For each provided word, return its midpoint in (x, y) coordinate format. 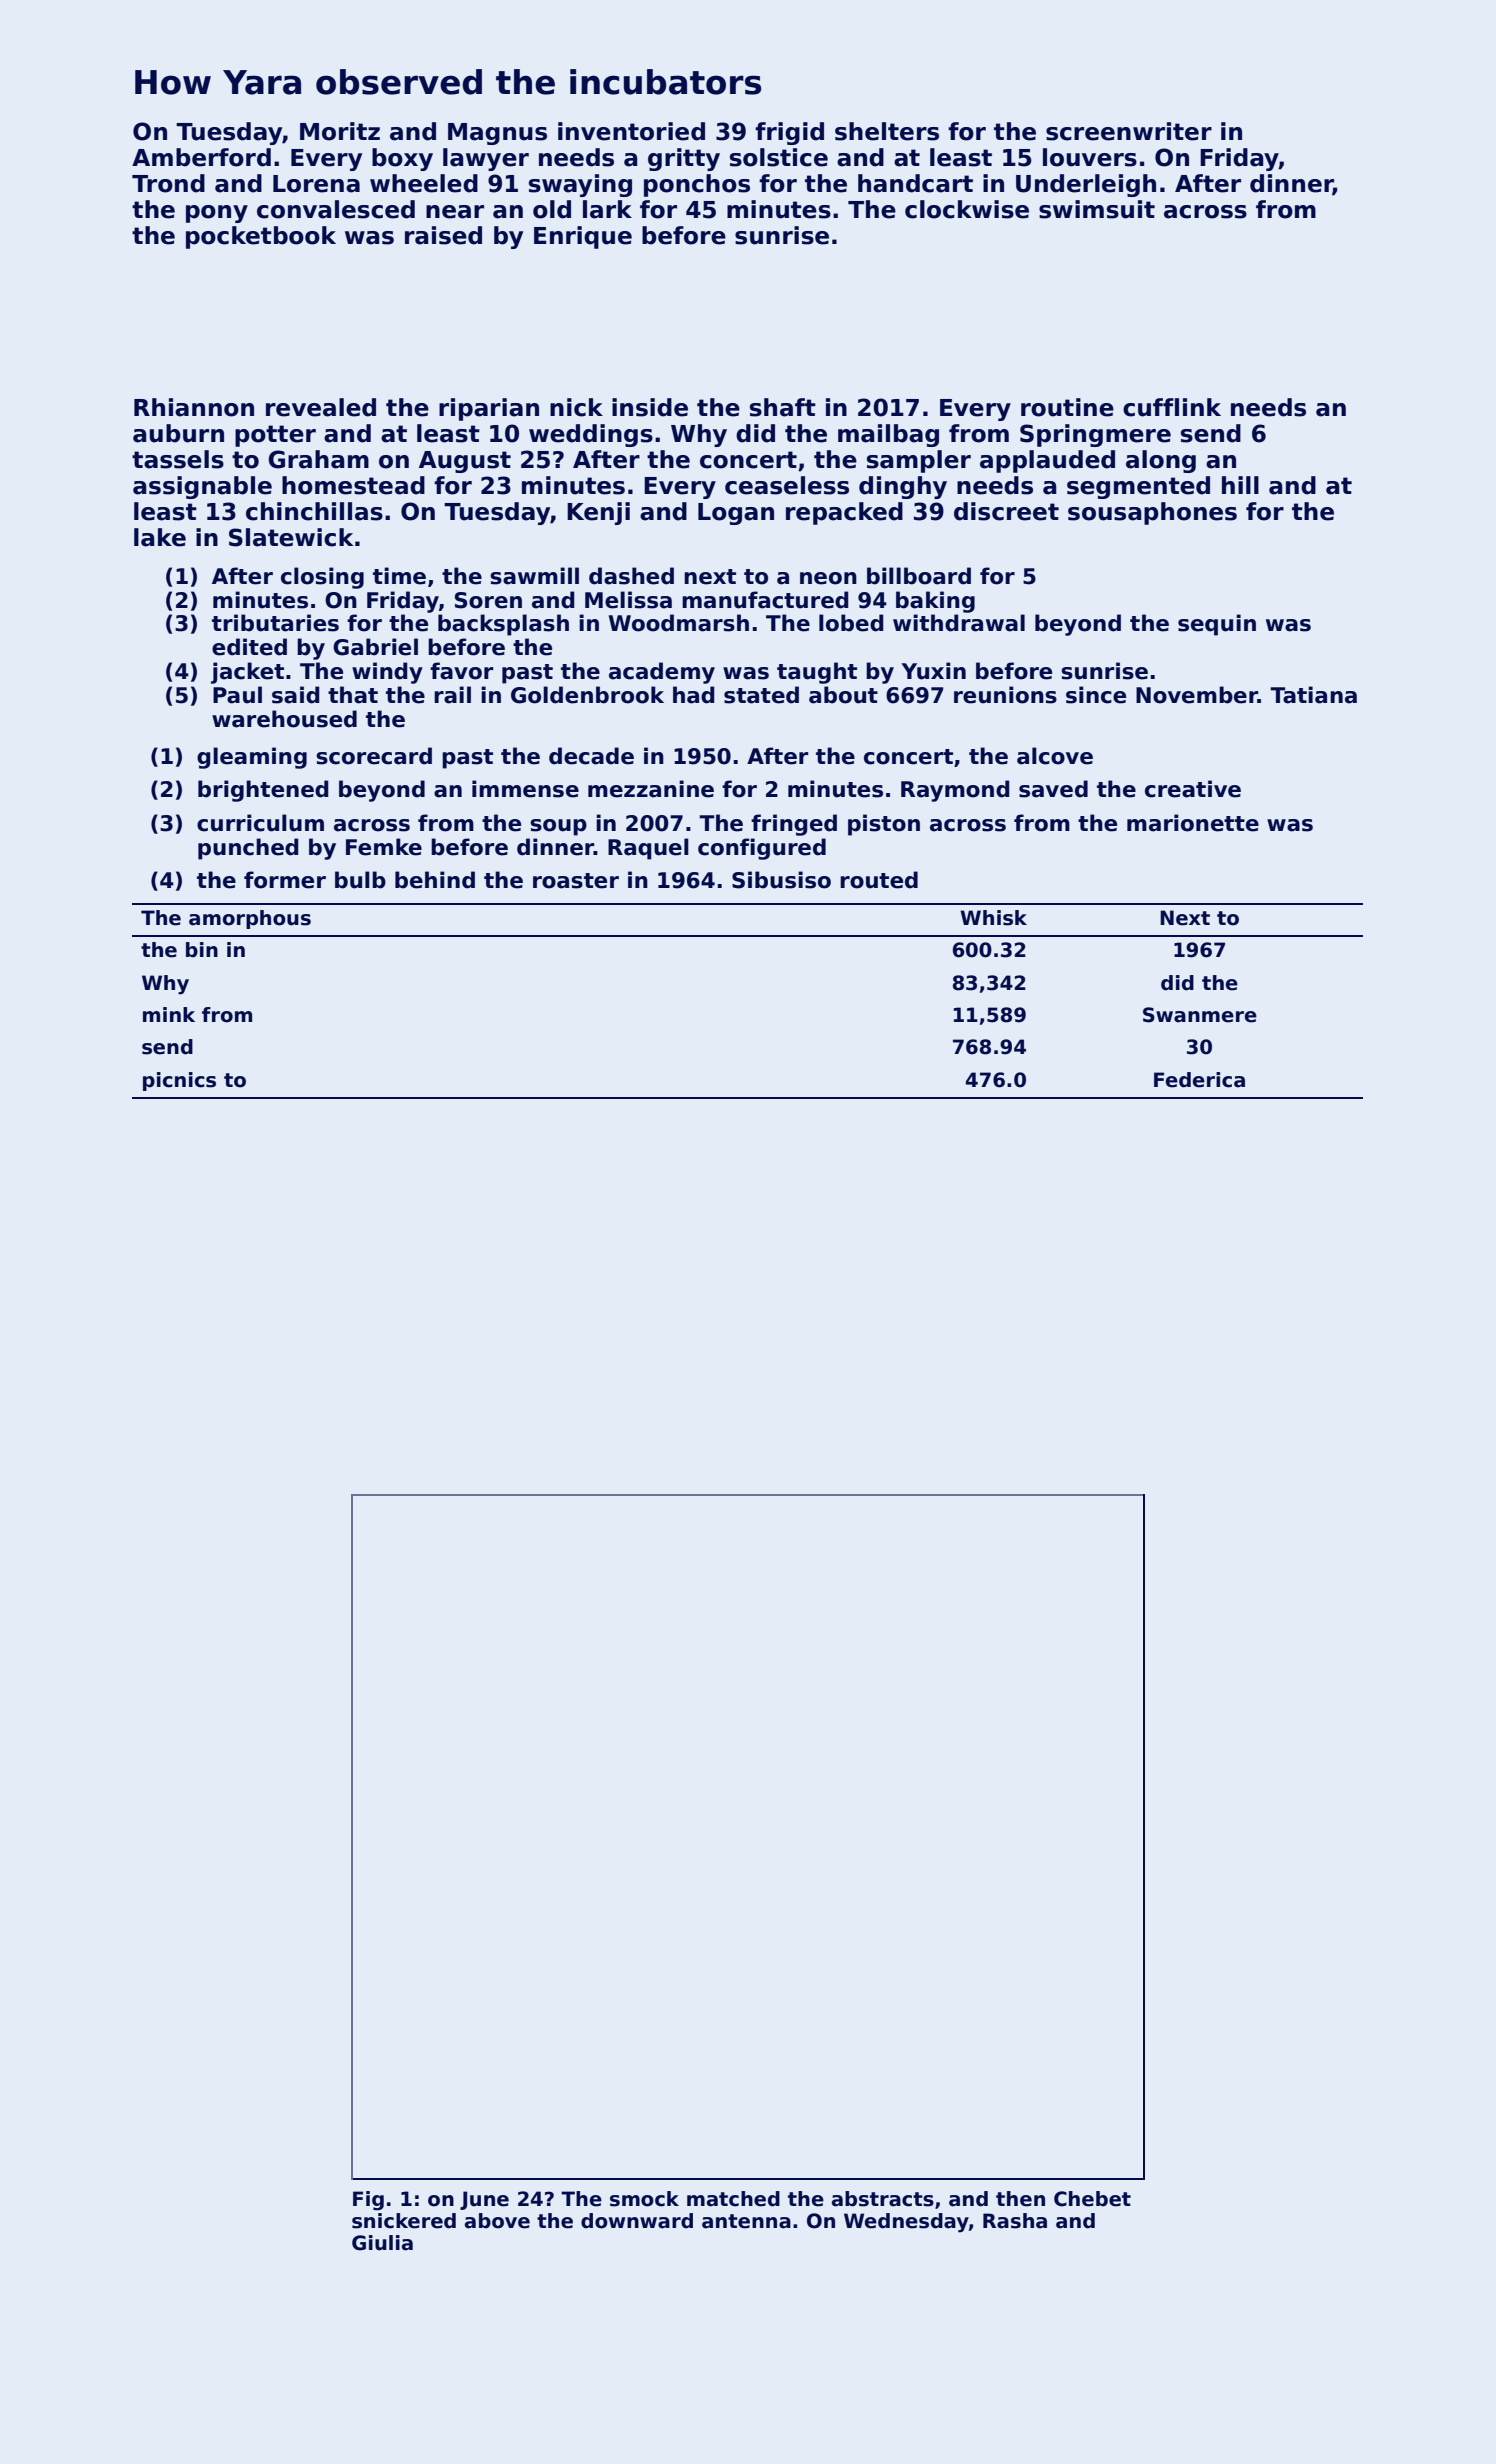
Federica (1199, 1080)
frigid (789, 133)
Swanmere (1200, 1015)
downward (637, 2221)
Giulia (382, 2243)
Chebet (1092, 2199)
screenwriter (1129, 131)
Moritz (340, 131)
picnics (179, 1081)
